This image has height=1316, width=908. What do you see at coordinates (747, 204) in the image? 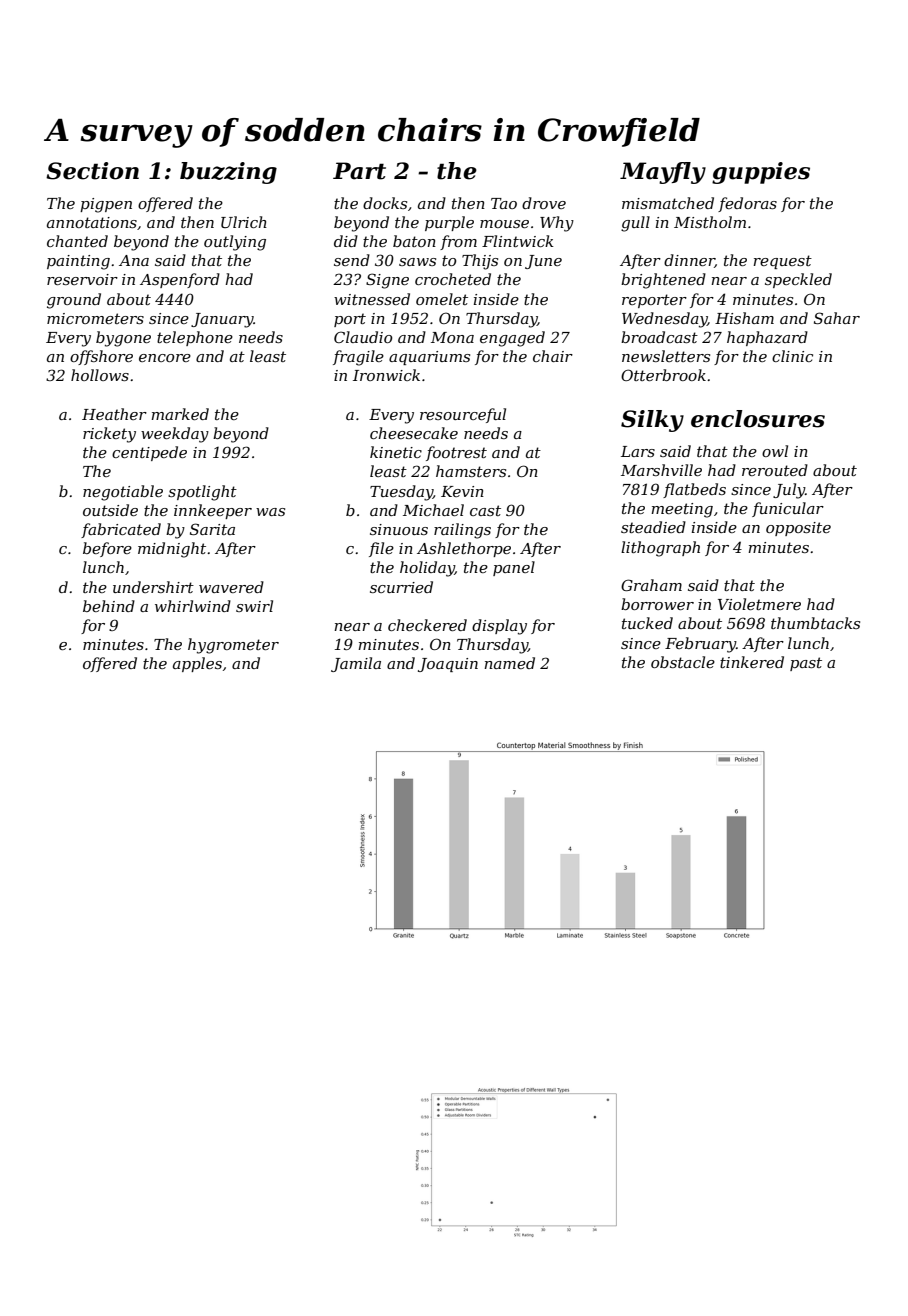
I see `fedoras` at bounding box center [747, 204].
